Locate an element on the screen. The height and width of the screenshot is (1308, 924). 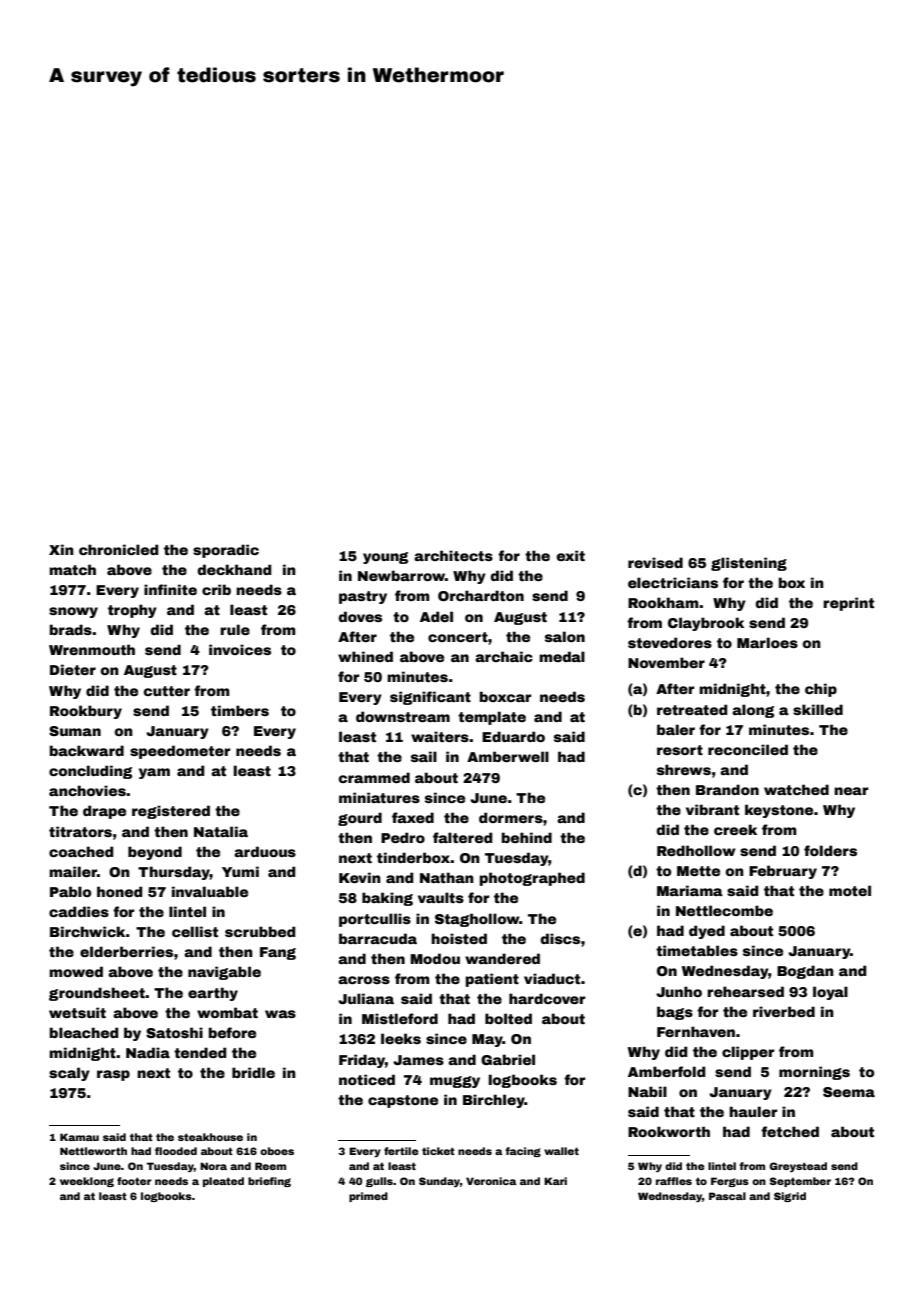
capstone is located at coordinates (403, 1101).
